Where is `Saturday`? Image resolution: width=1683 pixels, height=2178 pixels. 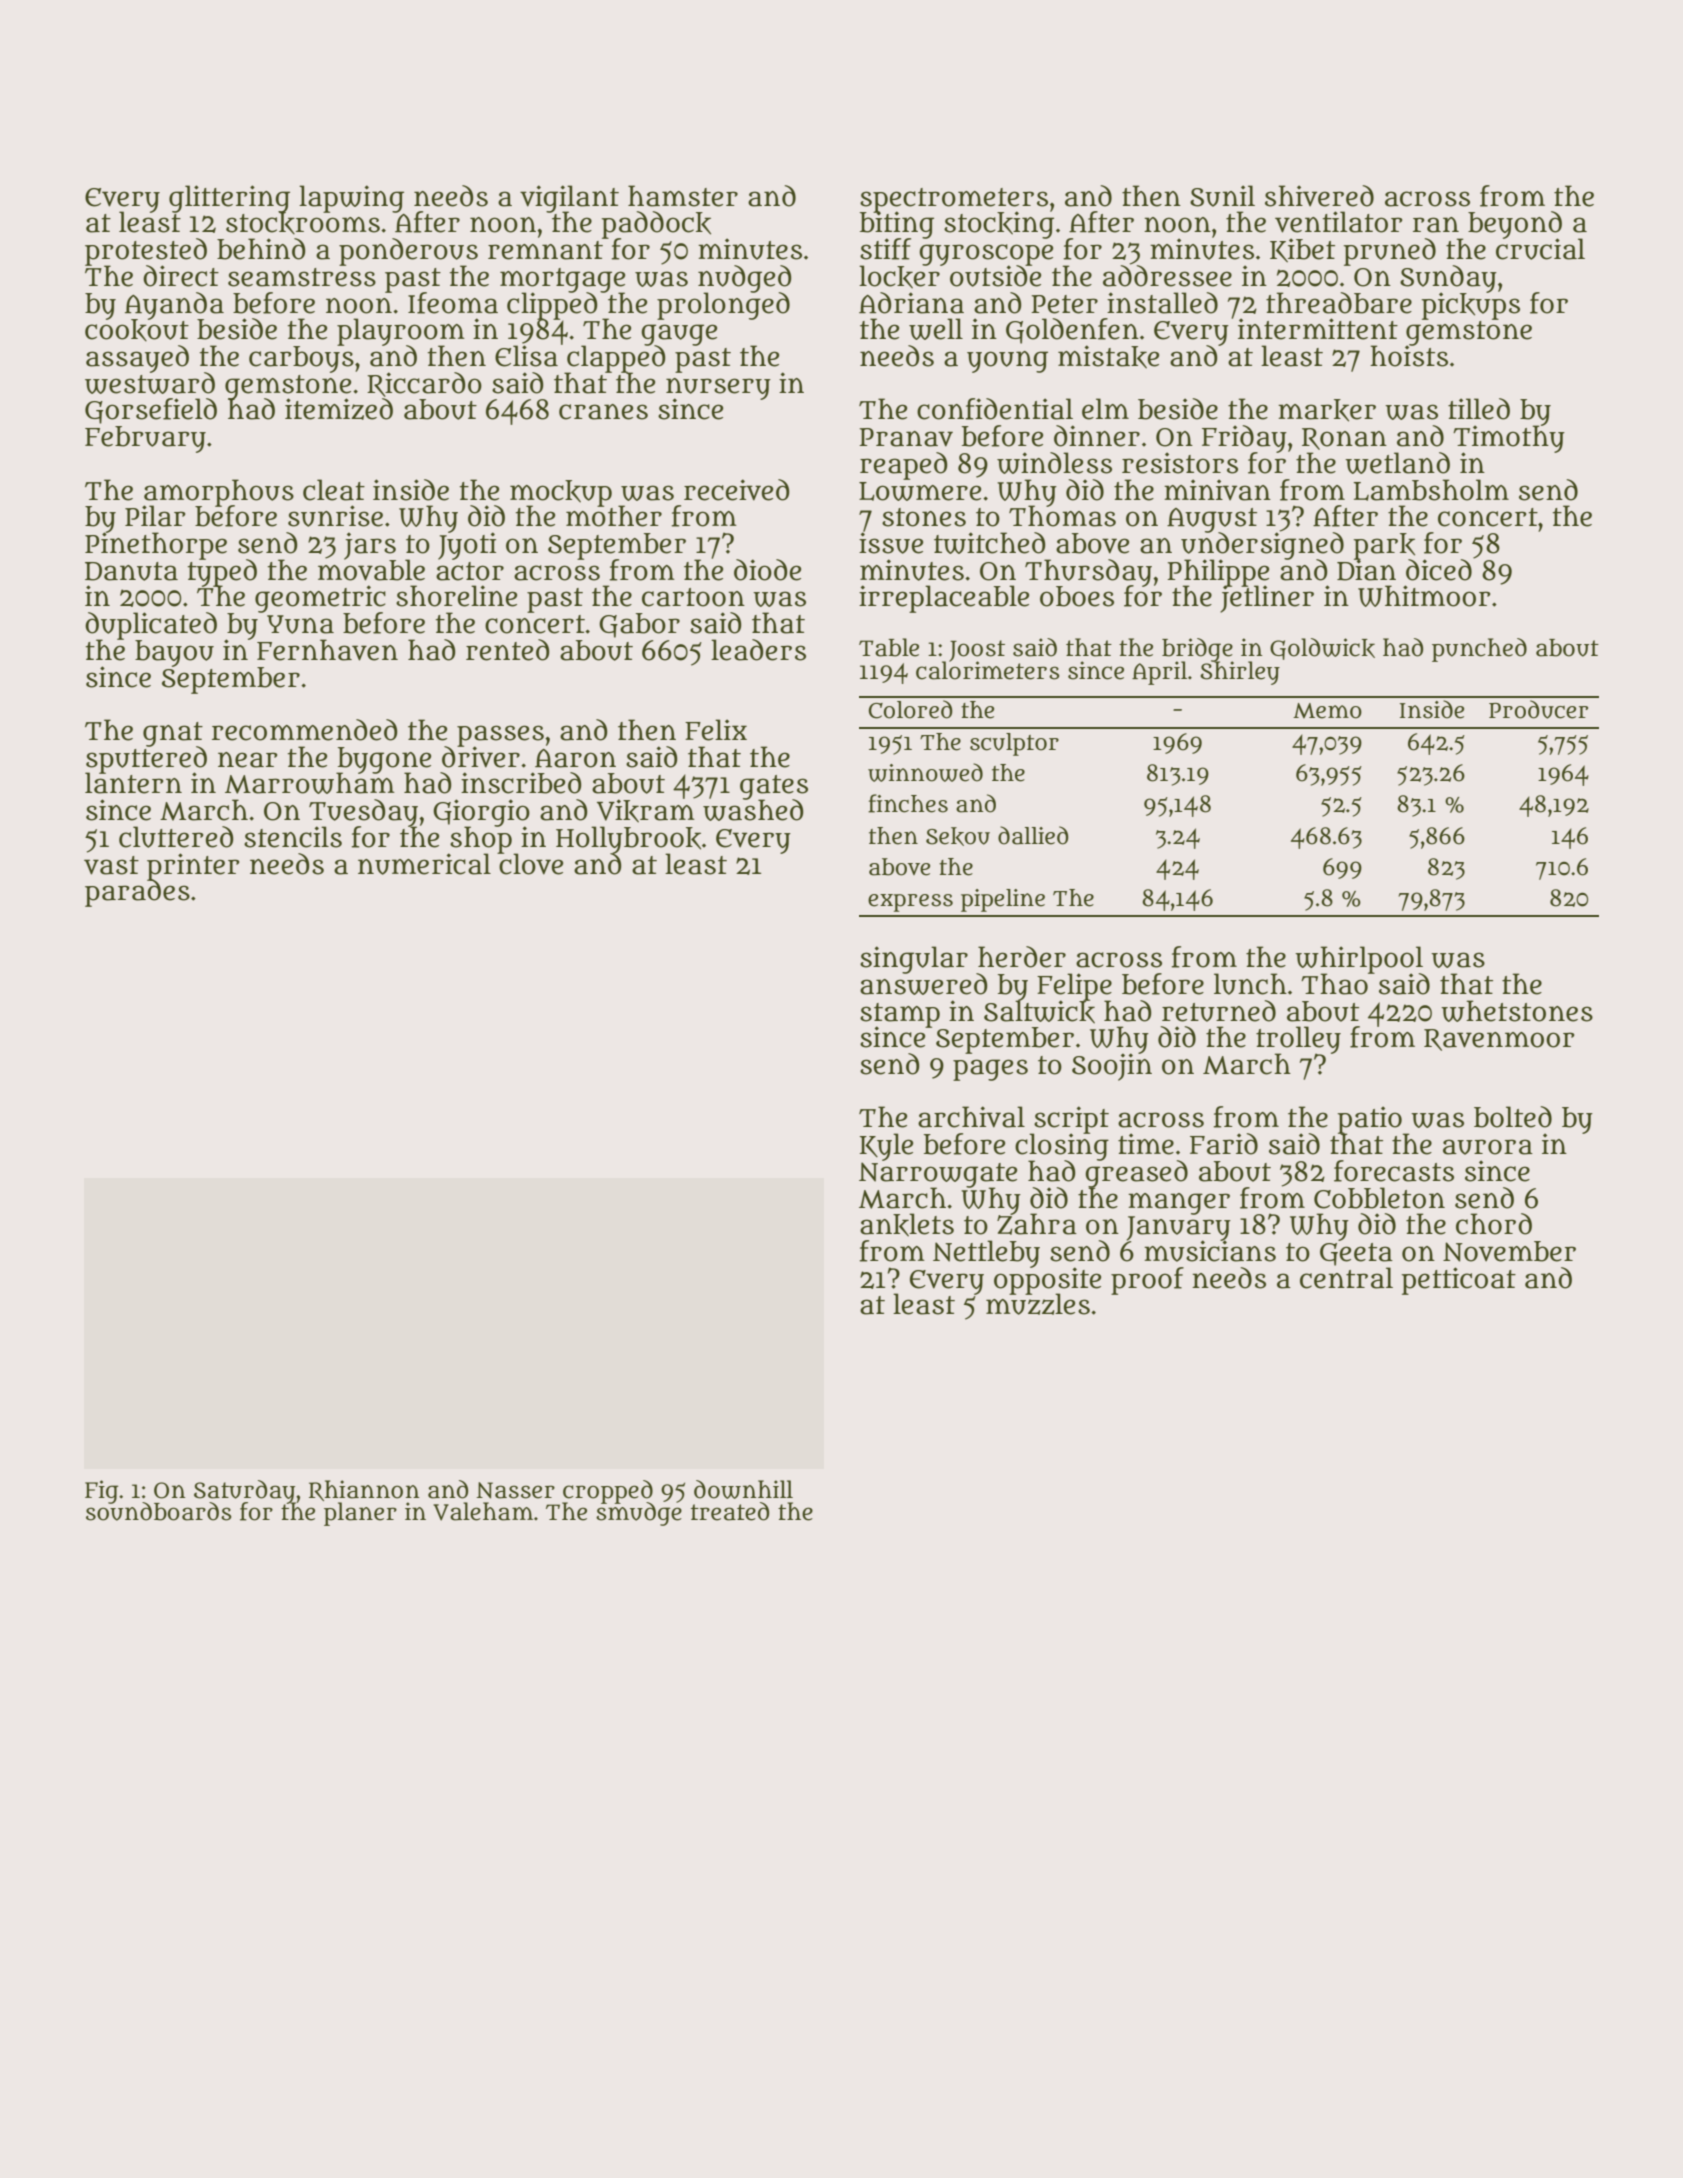
Saturday is located at coordinates (245, 1491).
